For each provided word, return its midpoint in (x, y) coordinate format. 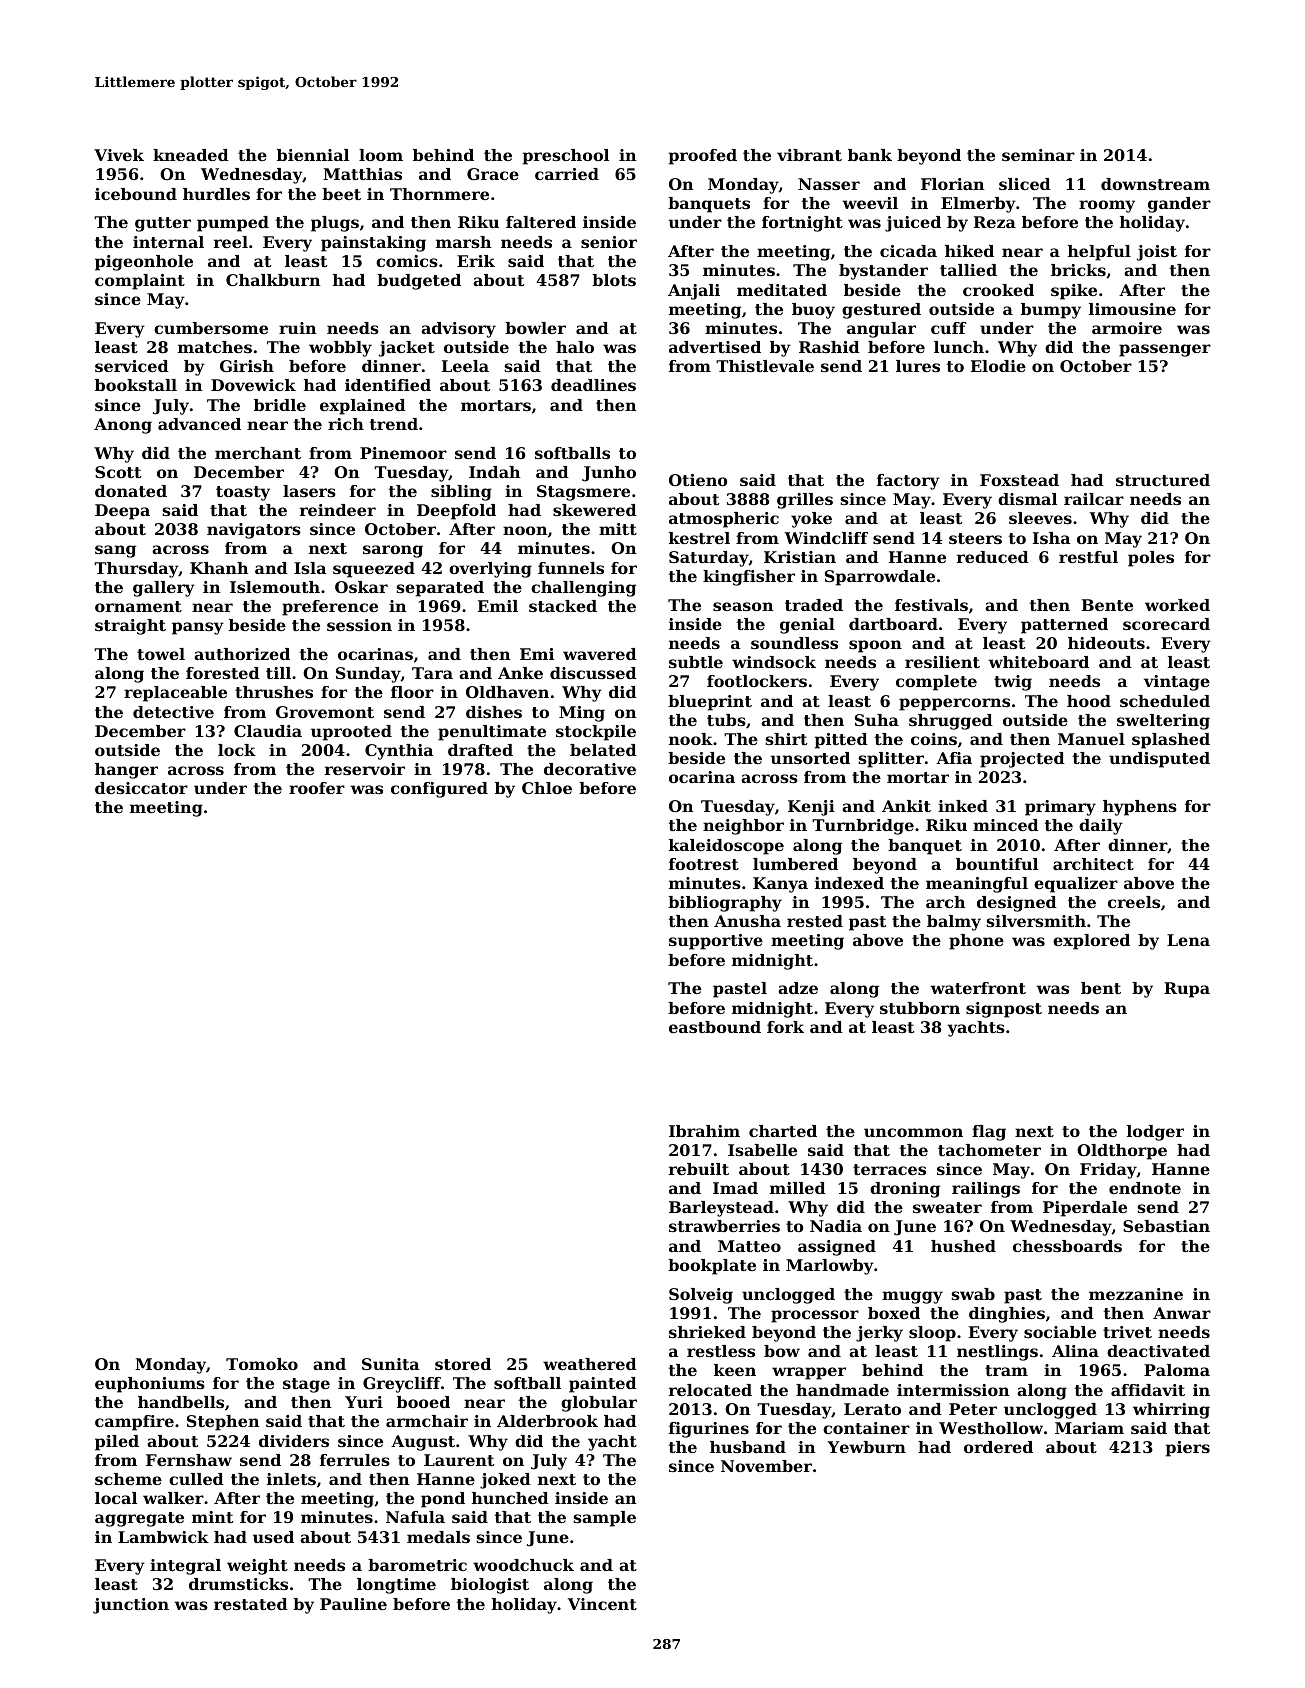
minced (1006, 825)
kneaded (191, 155)
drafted (480, 750)
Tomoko (262, 1364)
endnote (1145, 1188)
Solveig (701, 1296)
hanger (126, 771)
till (278, 673)
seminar (1038, 155)
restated (251, 1604)
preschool (566, 157)
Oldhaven (507, 692)
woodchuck (523, 1565)
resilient (942, 662)
